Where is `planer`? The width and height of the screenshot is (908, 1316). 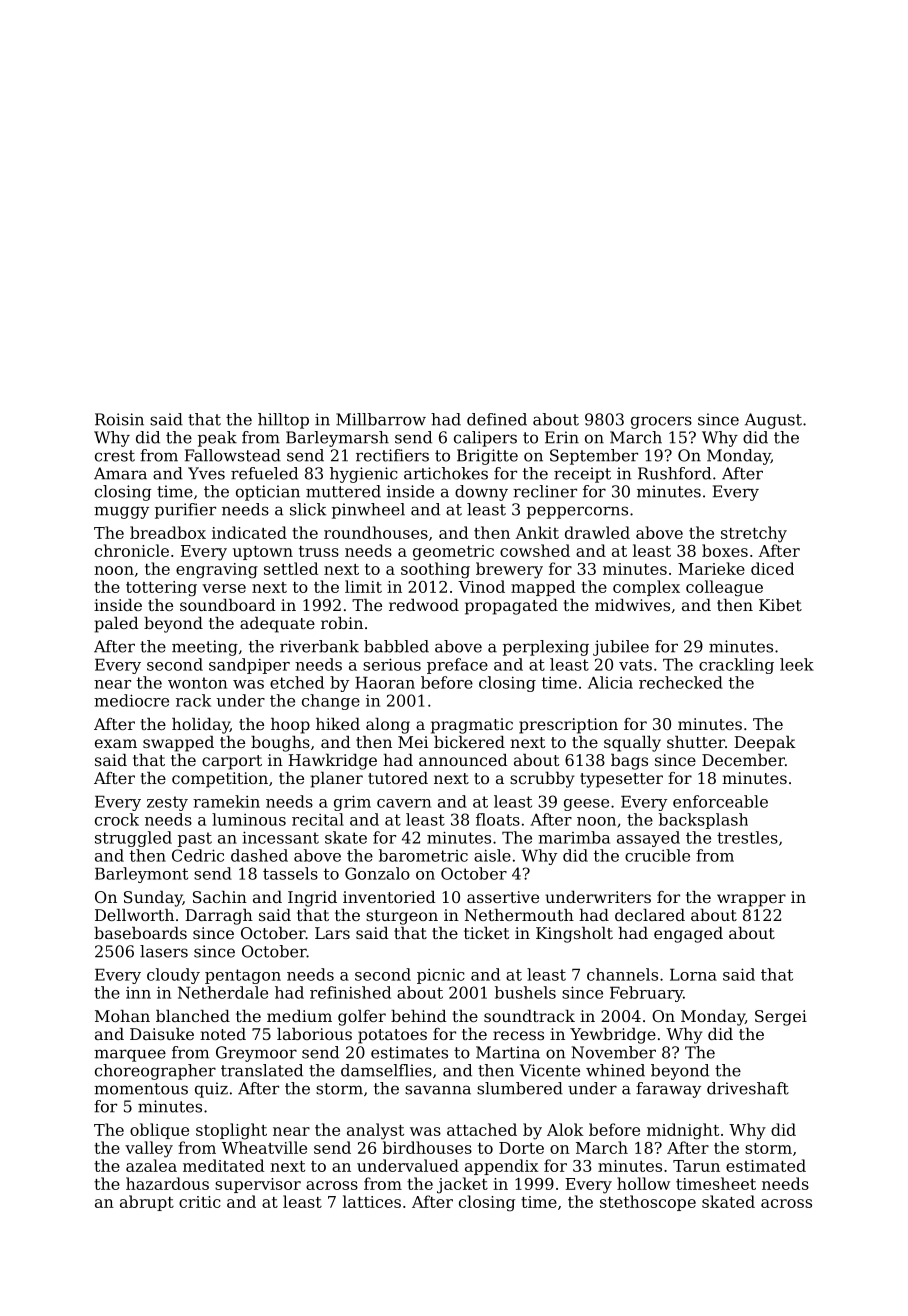
planer is located at coordinates (336, 780).
